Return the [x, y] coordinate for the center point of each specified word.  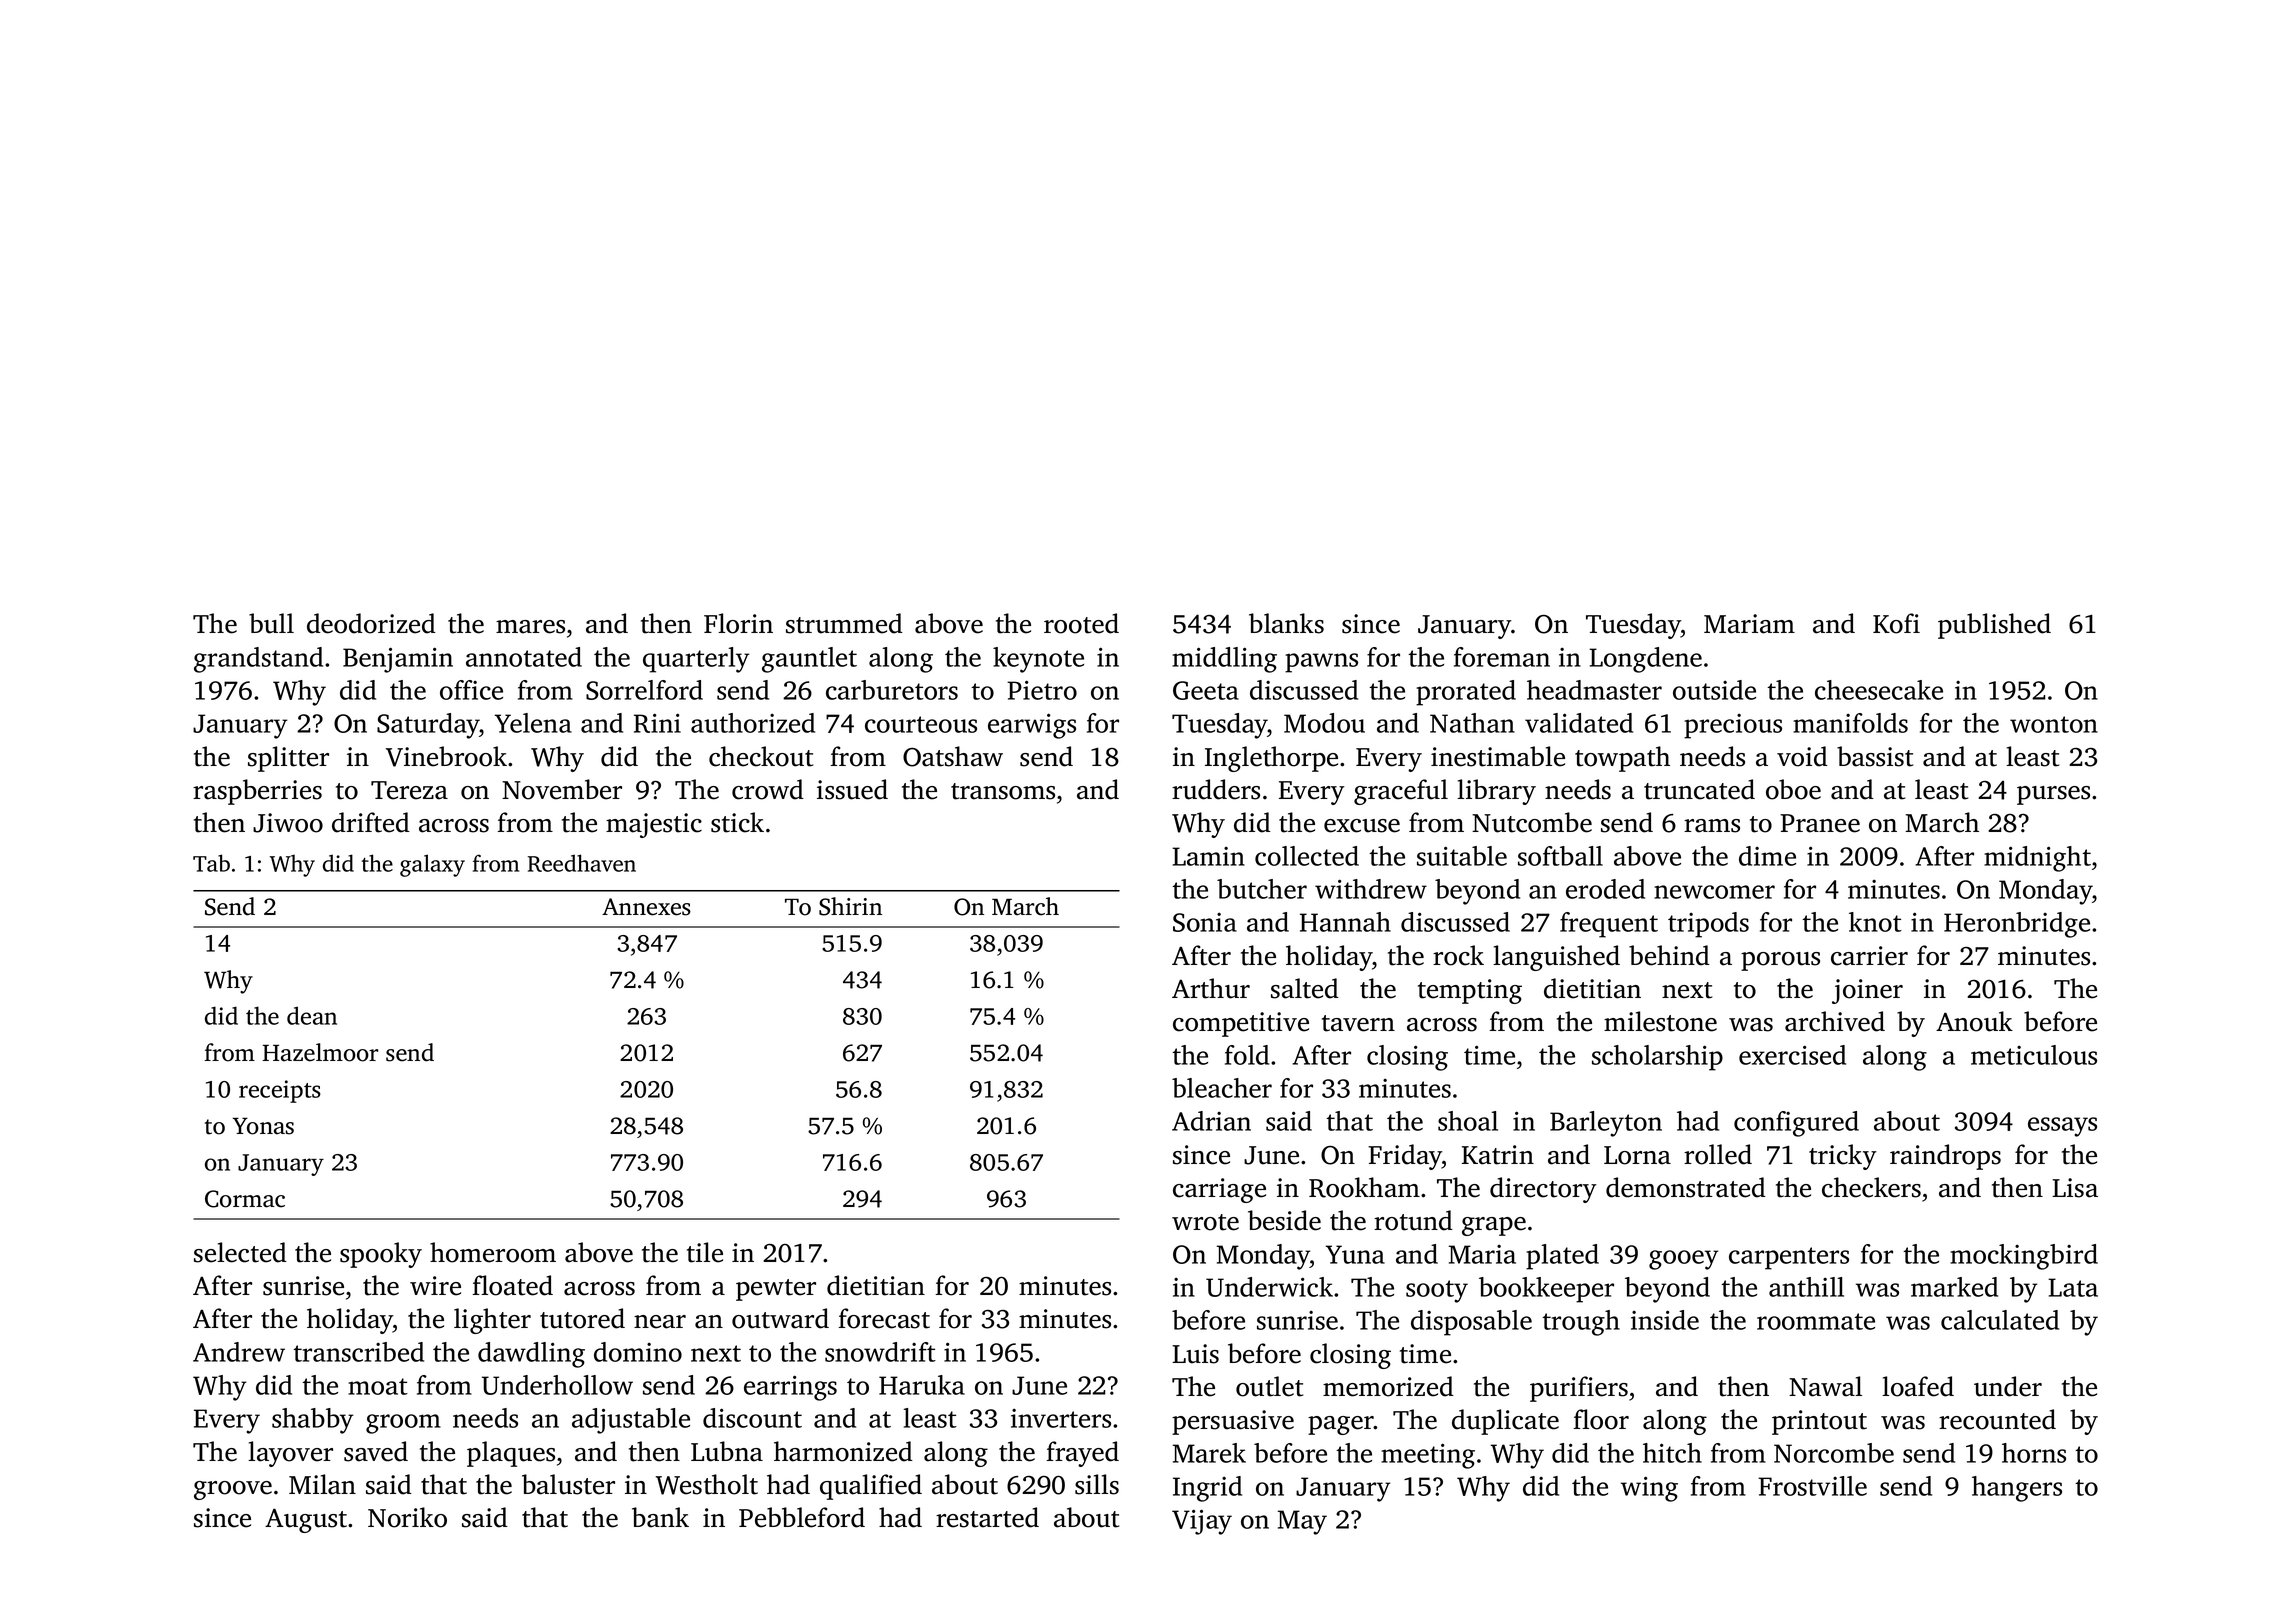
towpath [1622, 759]
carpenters [1789, 1258]
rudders [1216, 789]
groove [233, 1490]
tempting [1470, 991]
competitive [1241, 1024]
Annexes [646, 907]
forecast [884, 1318]
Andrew [239, 1352]
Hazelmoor [321, 1052]
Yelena [533, 723]
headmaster [1594, 690]
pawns [1321, 663]
